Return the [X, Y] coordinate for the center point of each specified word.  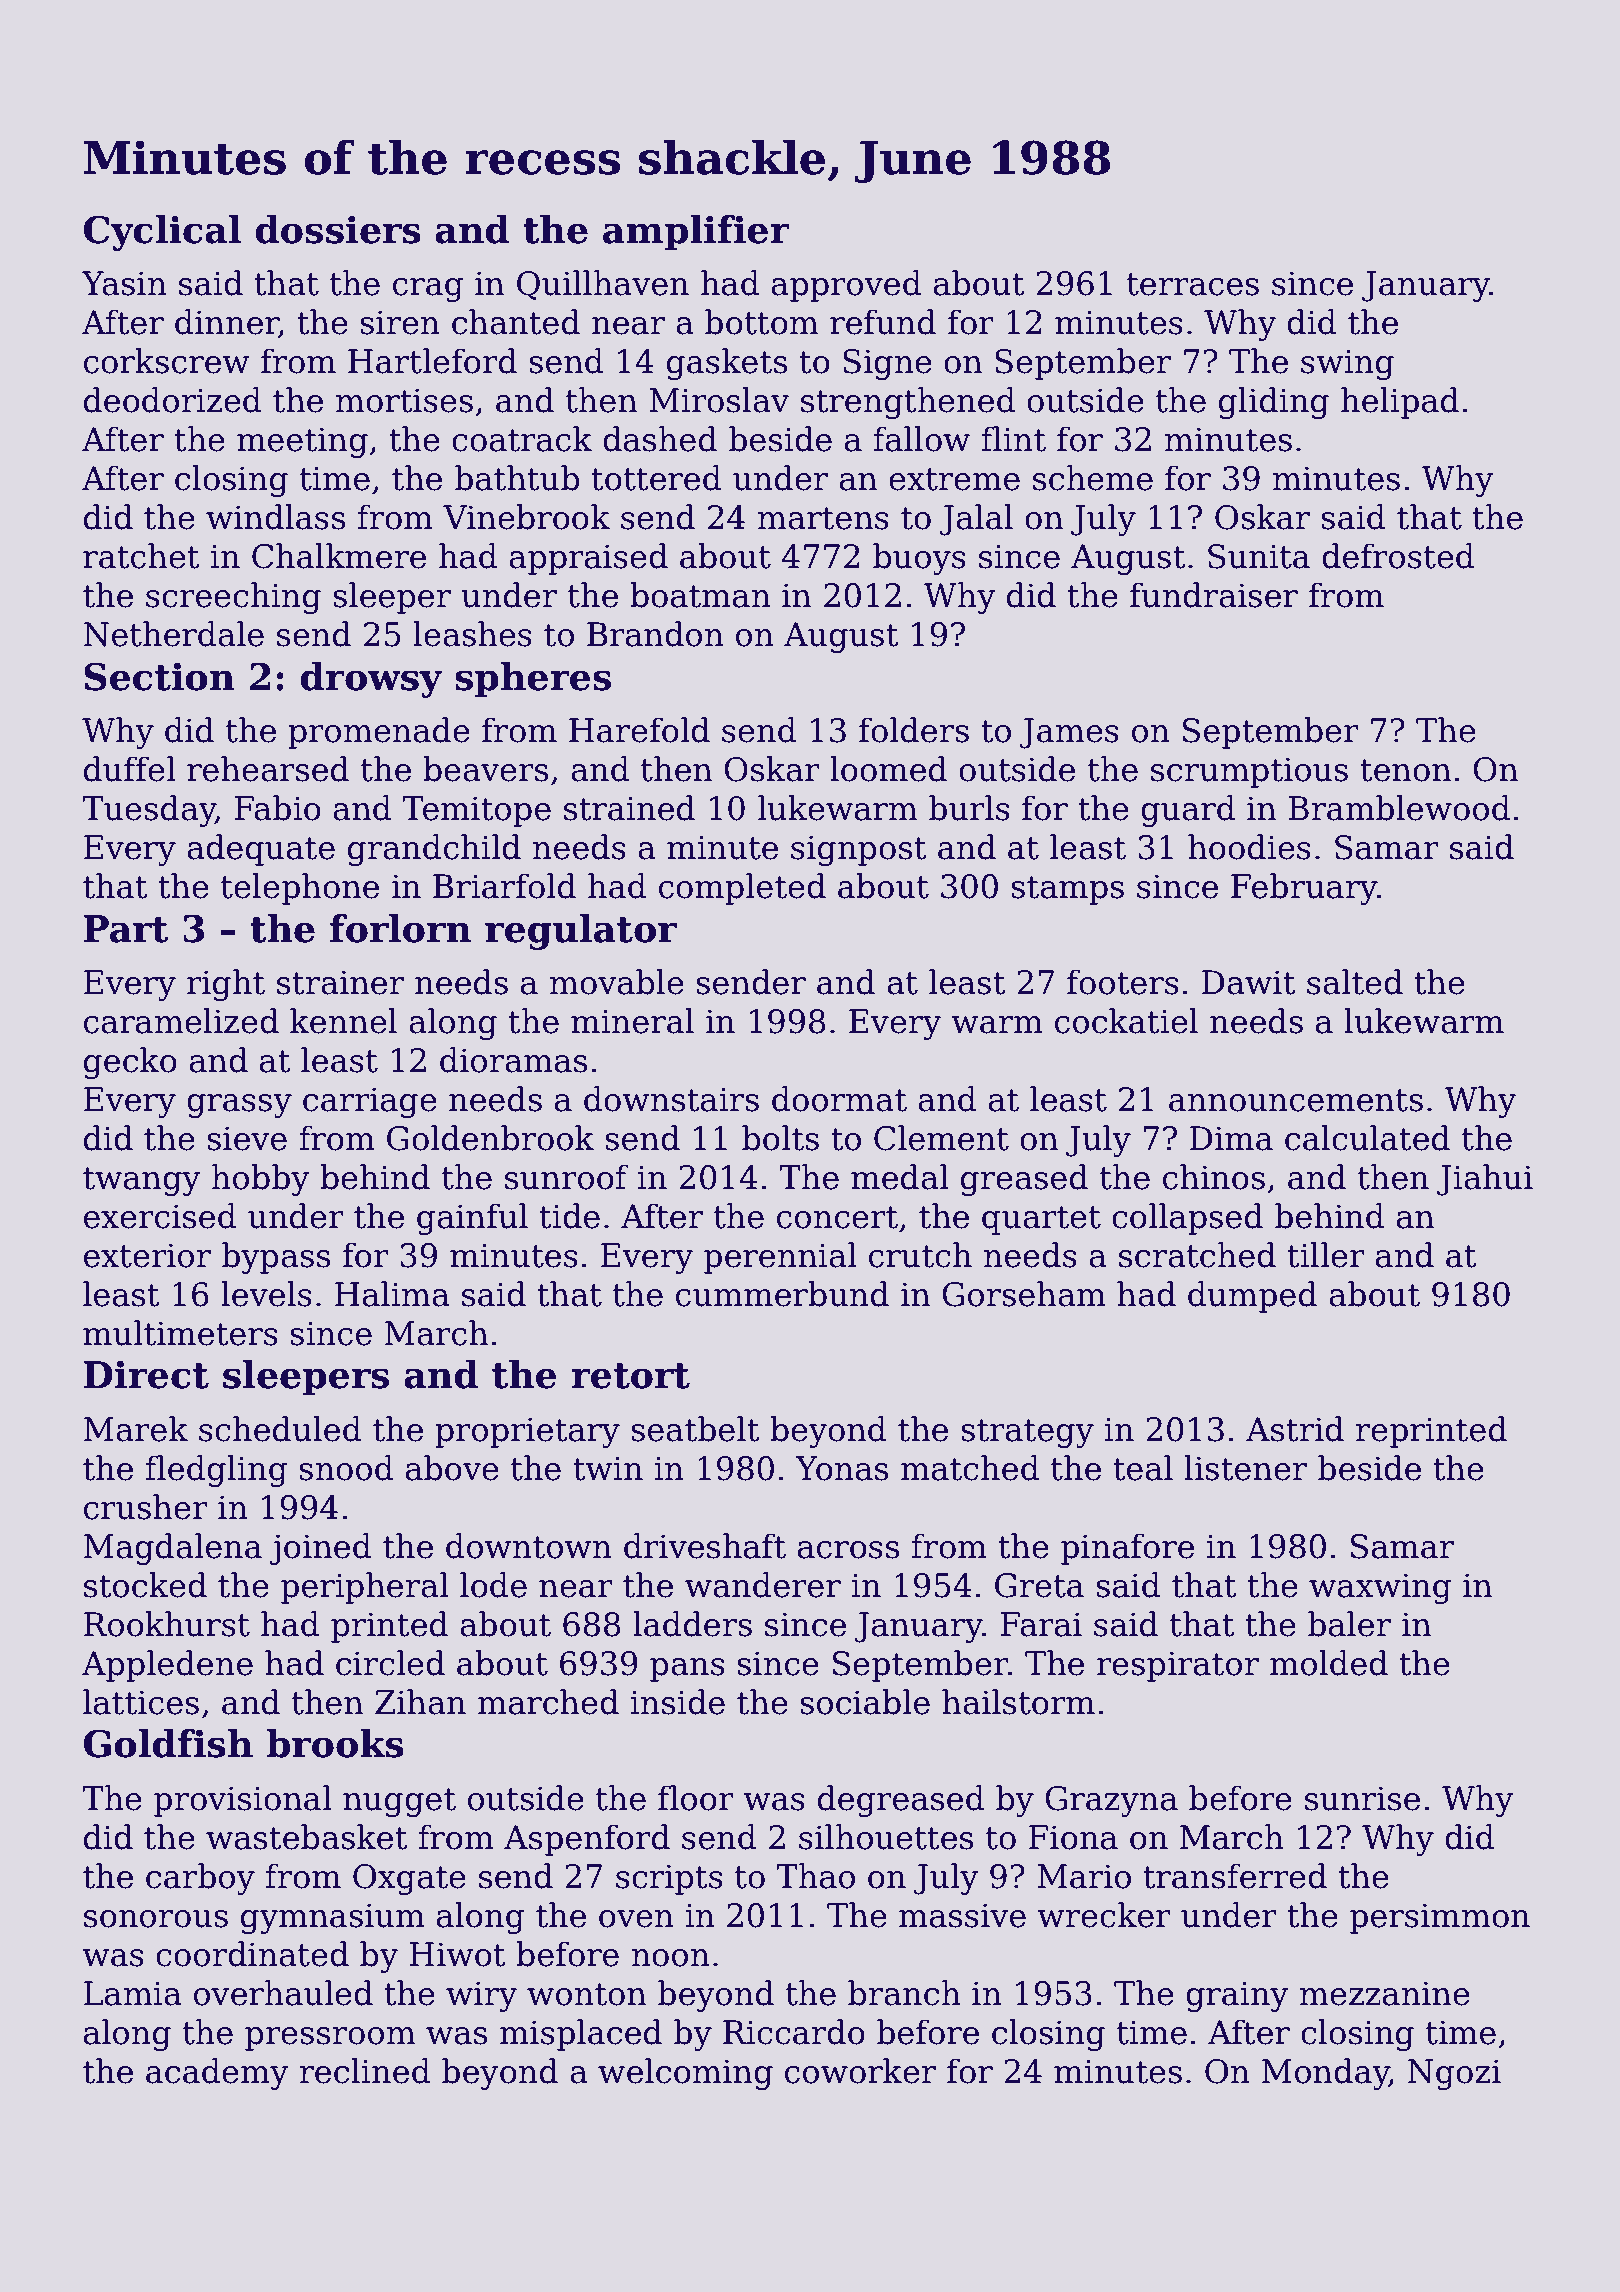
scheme [1093, 478]
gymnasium [333, 1918]
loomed [888, 769]
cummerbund [782, 1294]
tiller [1326, 1255]
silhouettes [886, 1837]
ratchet [141, 556]
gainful [472, 1219]
